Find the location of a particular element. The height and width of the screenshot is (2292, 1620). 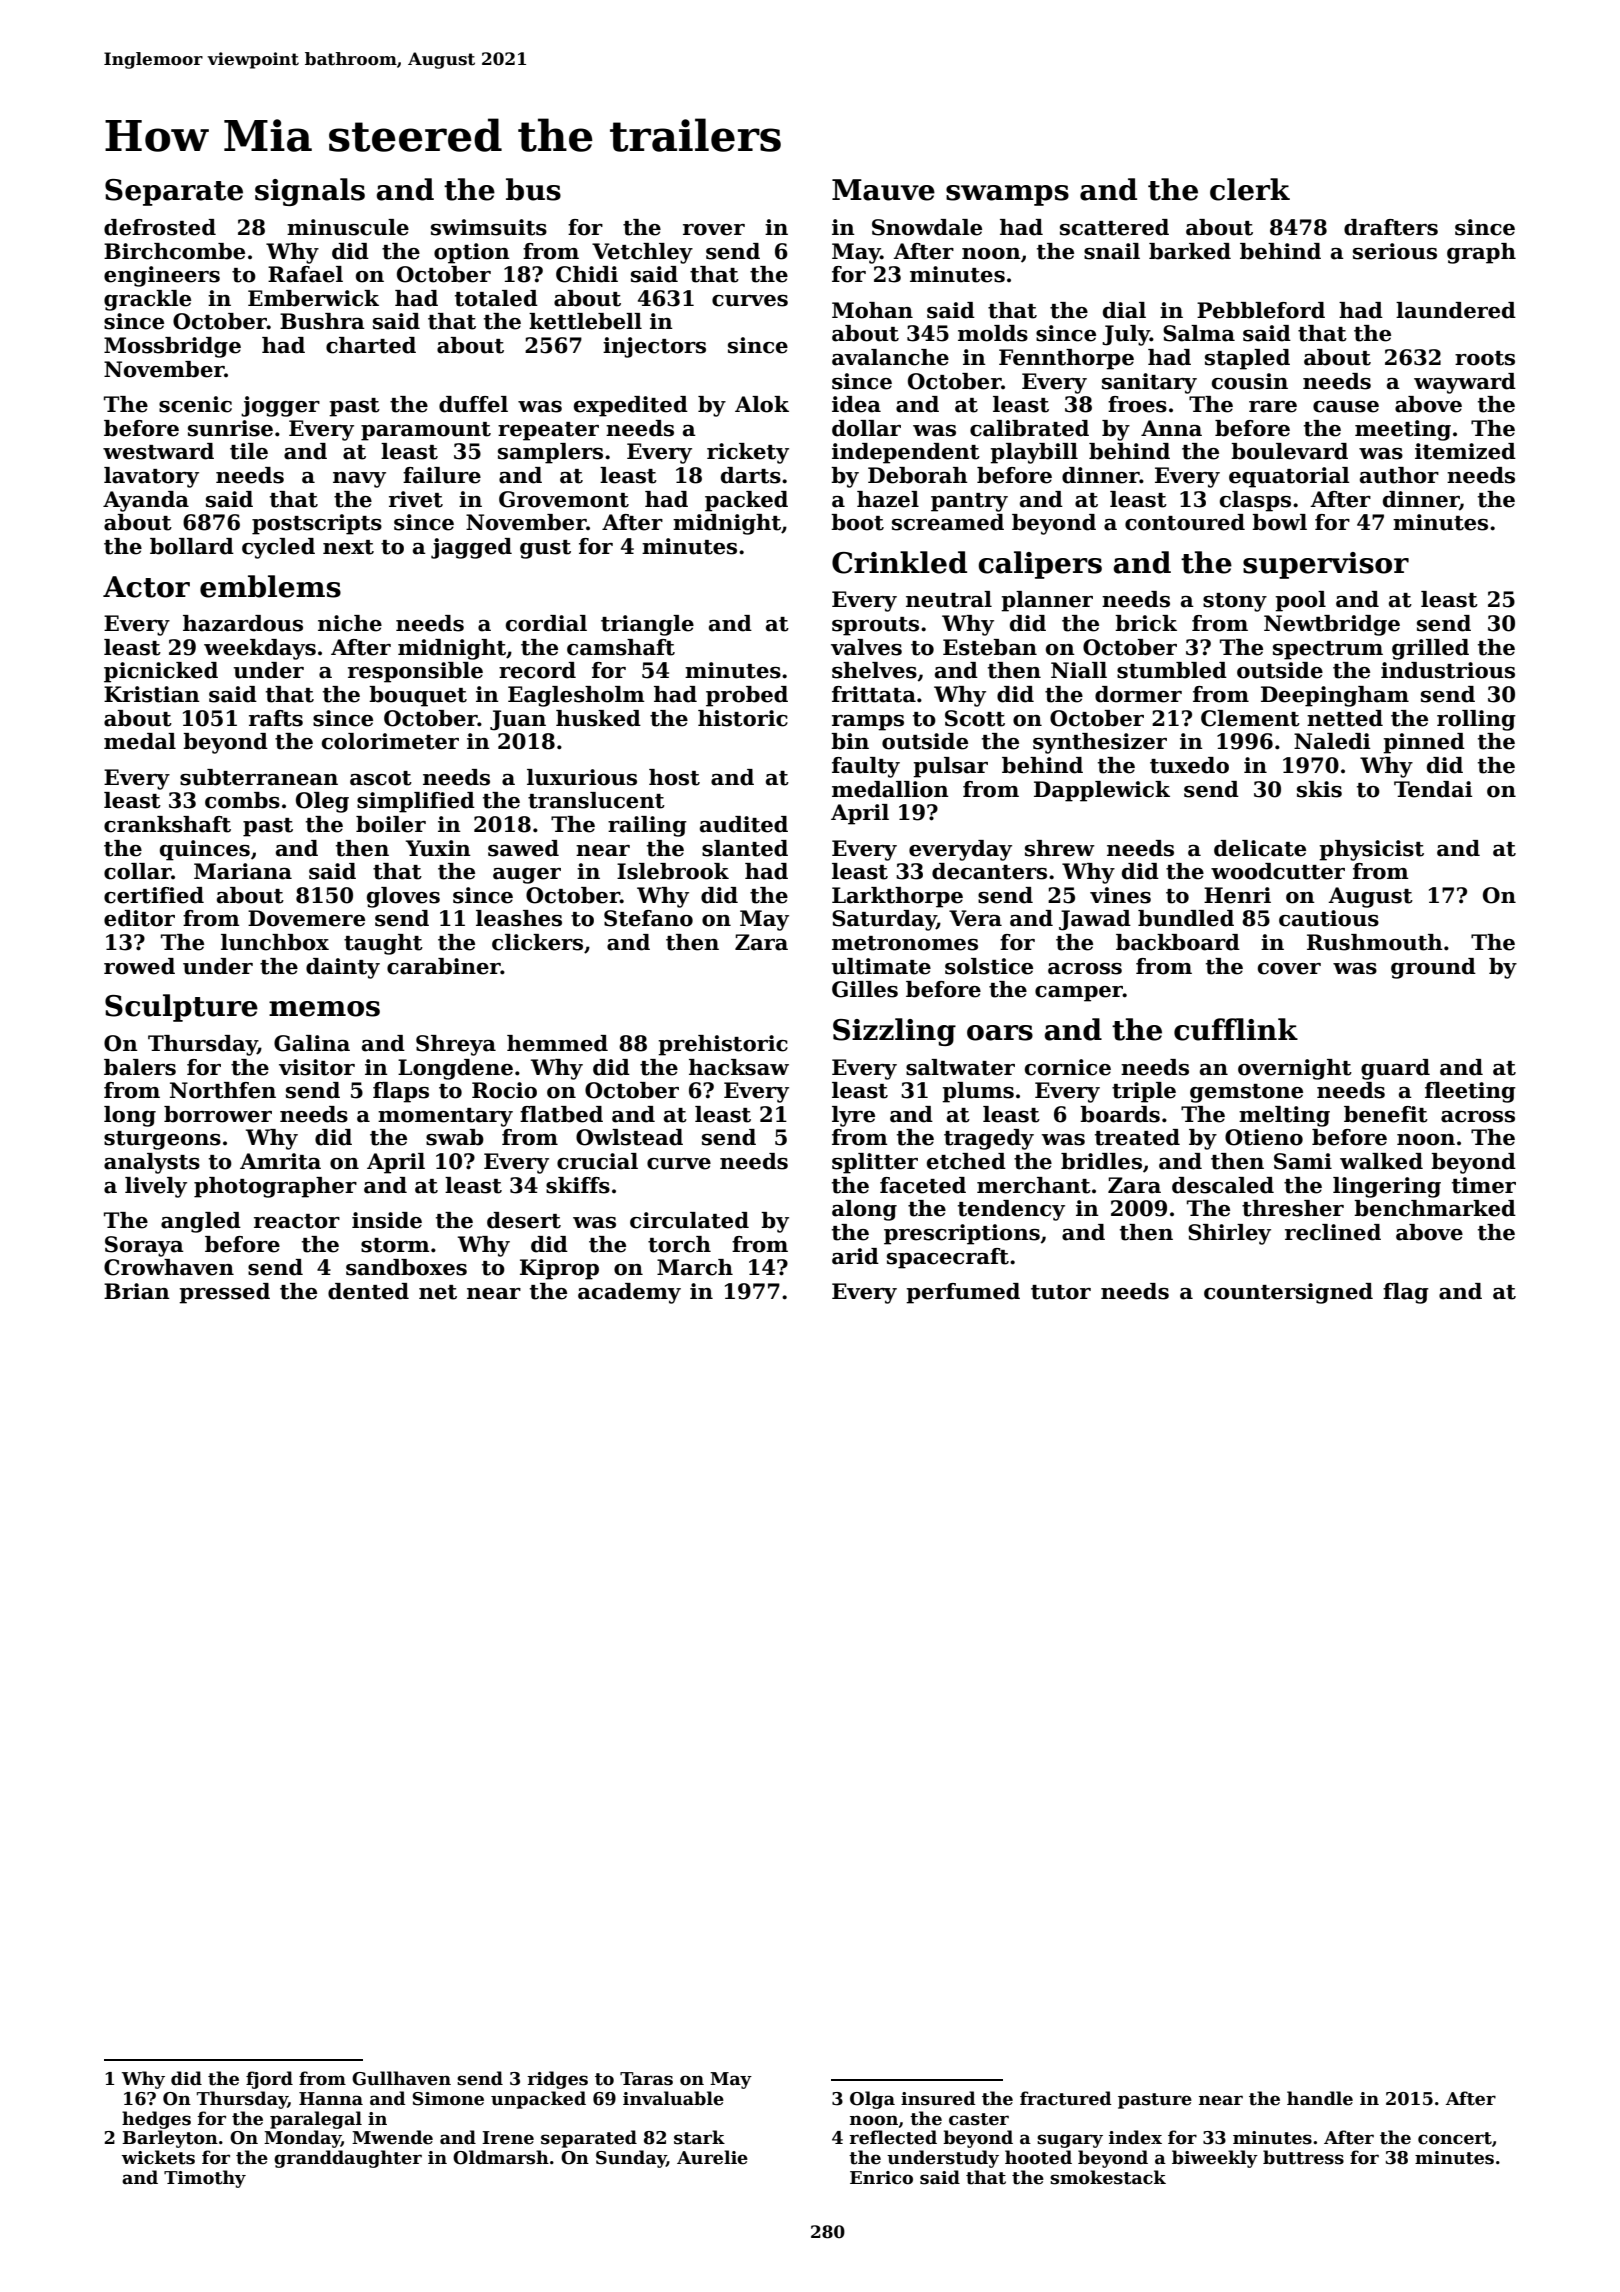

sprouts is located at coordinates (875, 626).
